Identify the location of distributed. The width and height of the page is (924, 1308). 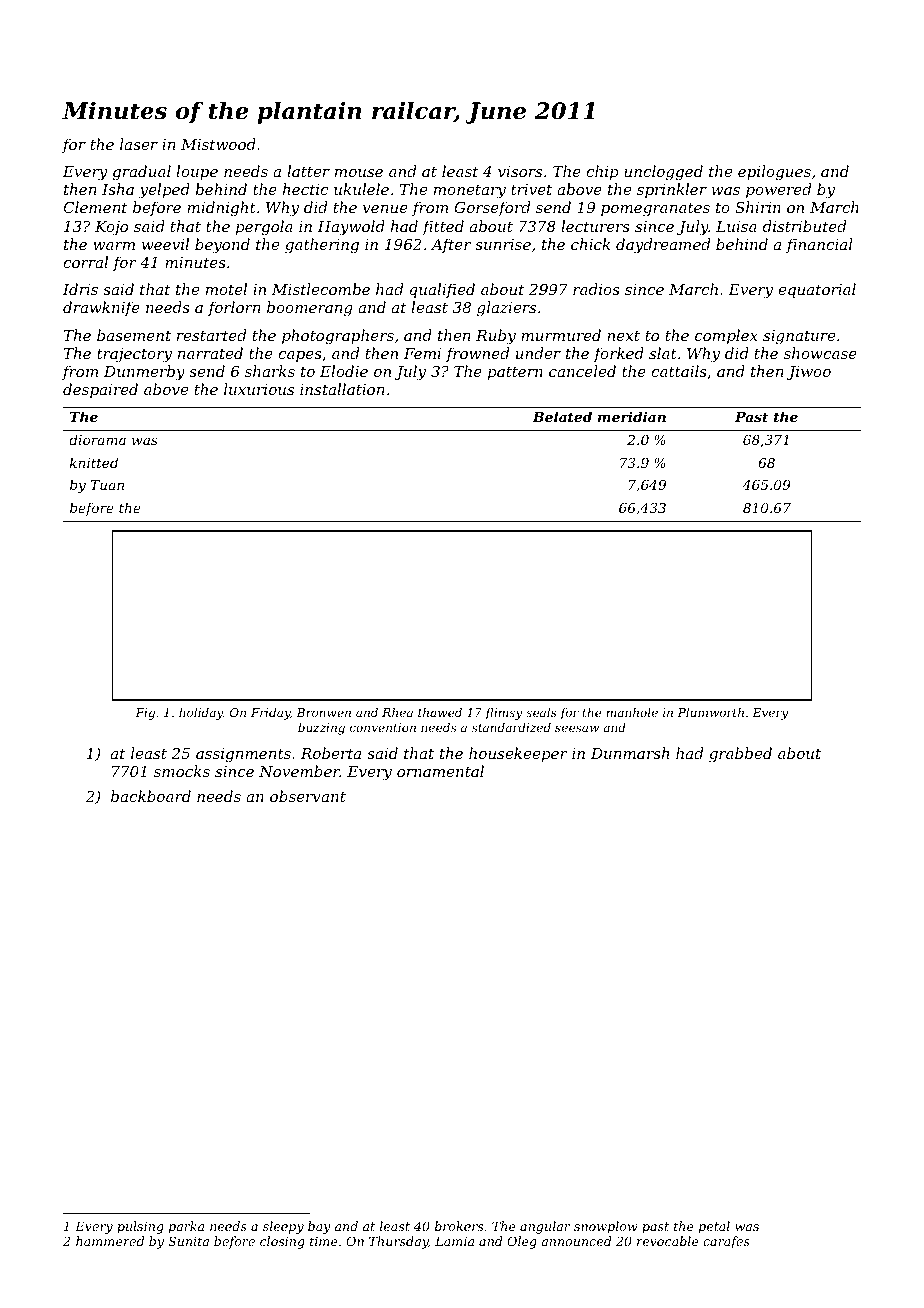
(804, 226).
